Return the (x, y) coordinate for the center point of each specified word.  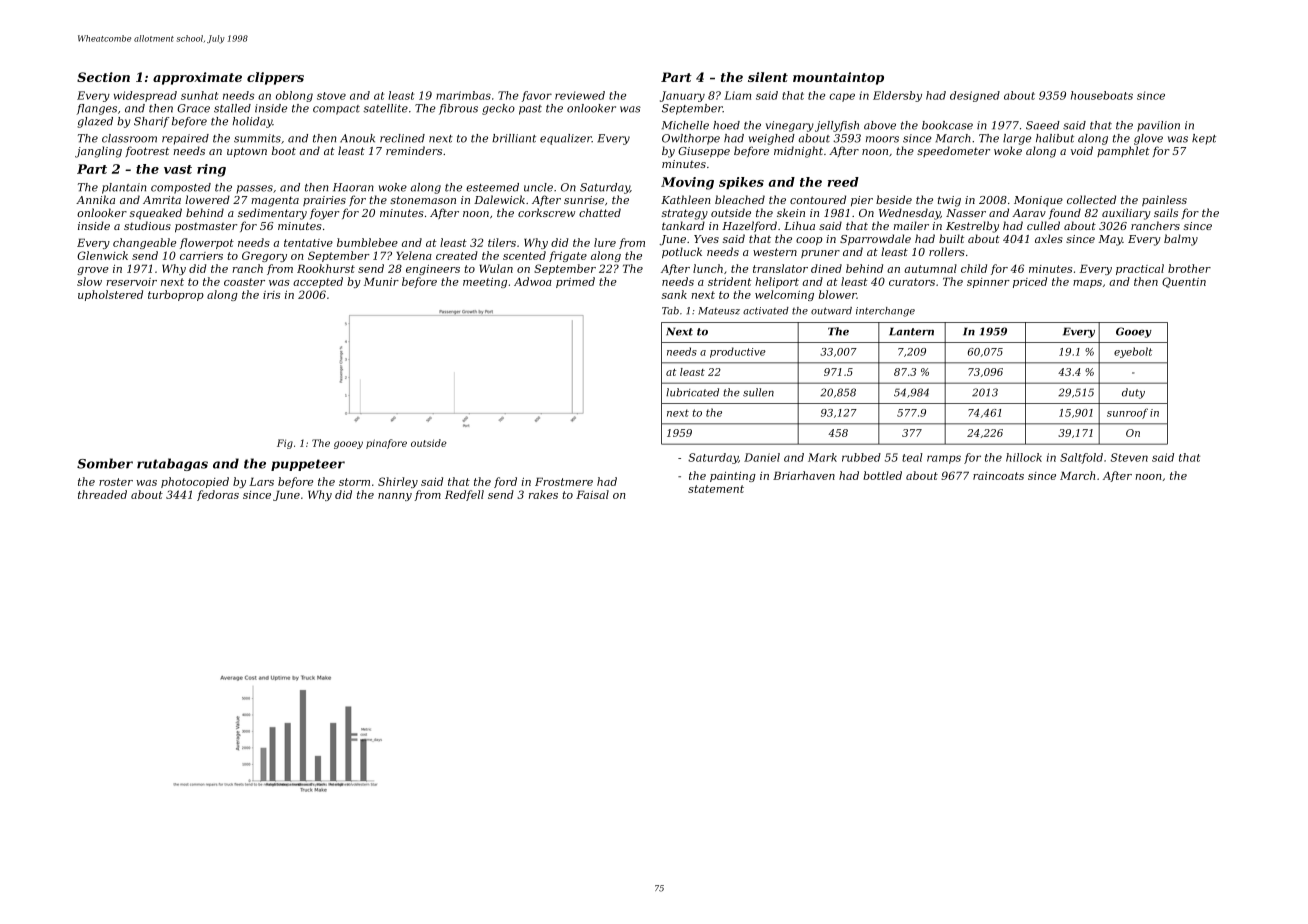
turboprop (176, 295)
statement (716, 489)
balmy (1181, 240)
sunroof (1127, 413)
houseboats (1102, 95)
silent (768, 77)
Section (103, 77)
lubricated (692, 392)
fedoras (218, 495)
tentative (308, 243)
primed (575, 282)
